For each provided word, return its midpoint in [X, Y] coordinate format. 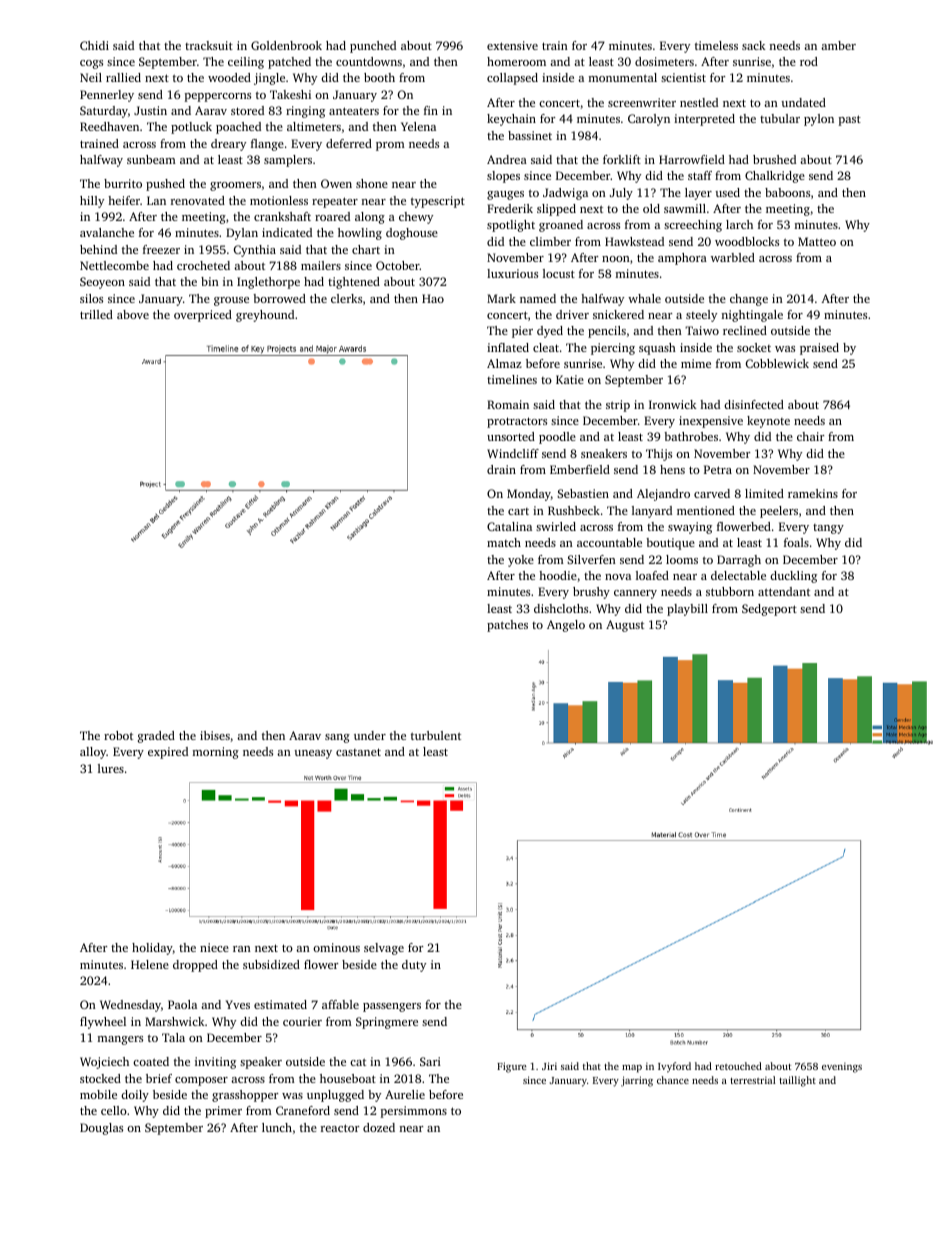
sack [754, 45]
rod [809, 61]
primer [223, 1112]
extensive [512, 45]
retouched [738, 1066]
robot [118, 735]
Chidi [94, 45]
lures [111, 768]
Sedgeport [769, 610]
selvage [384, 949]
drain [501, 469]
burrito [123, 183]
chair [810, 436]
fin [431, 110]
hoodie [558, 575]
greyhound [265, 316]
